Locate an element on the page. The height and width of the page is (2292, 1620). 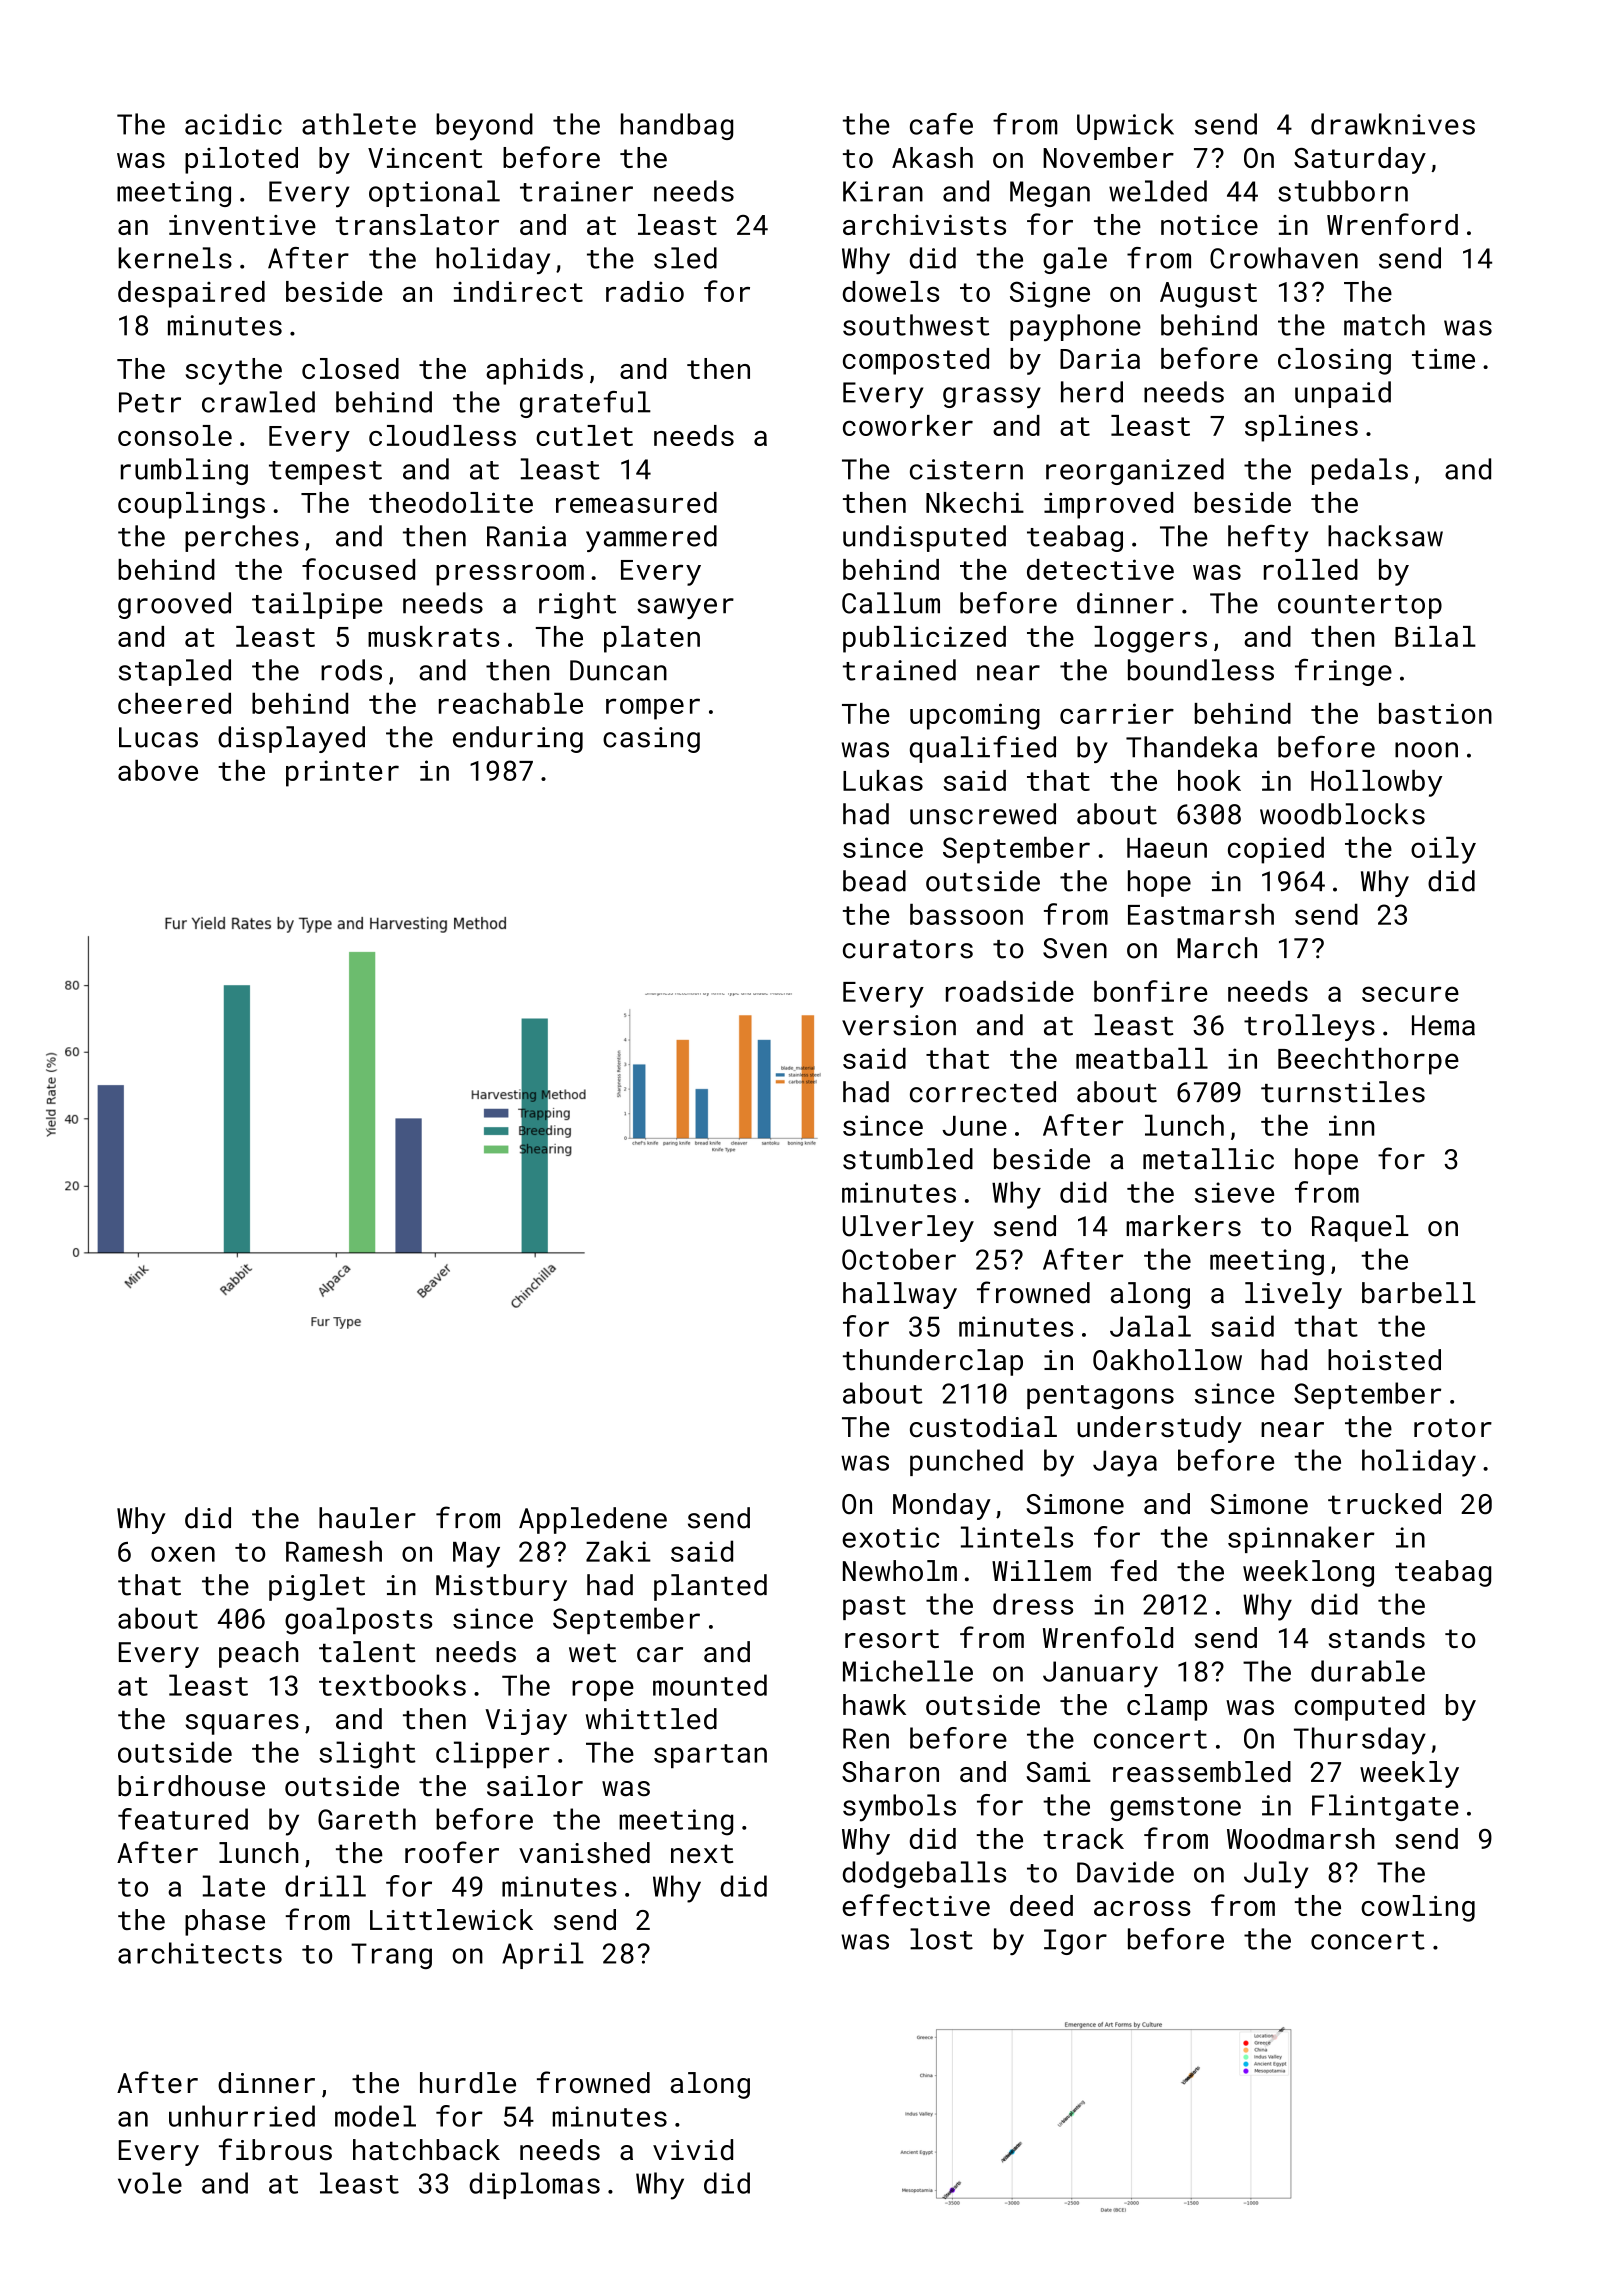
Igor is located at coordinates (1075, 1942).
